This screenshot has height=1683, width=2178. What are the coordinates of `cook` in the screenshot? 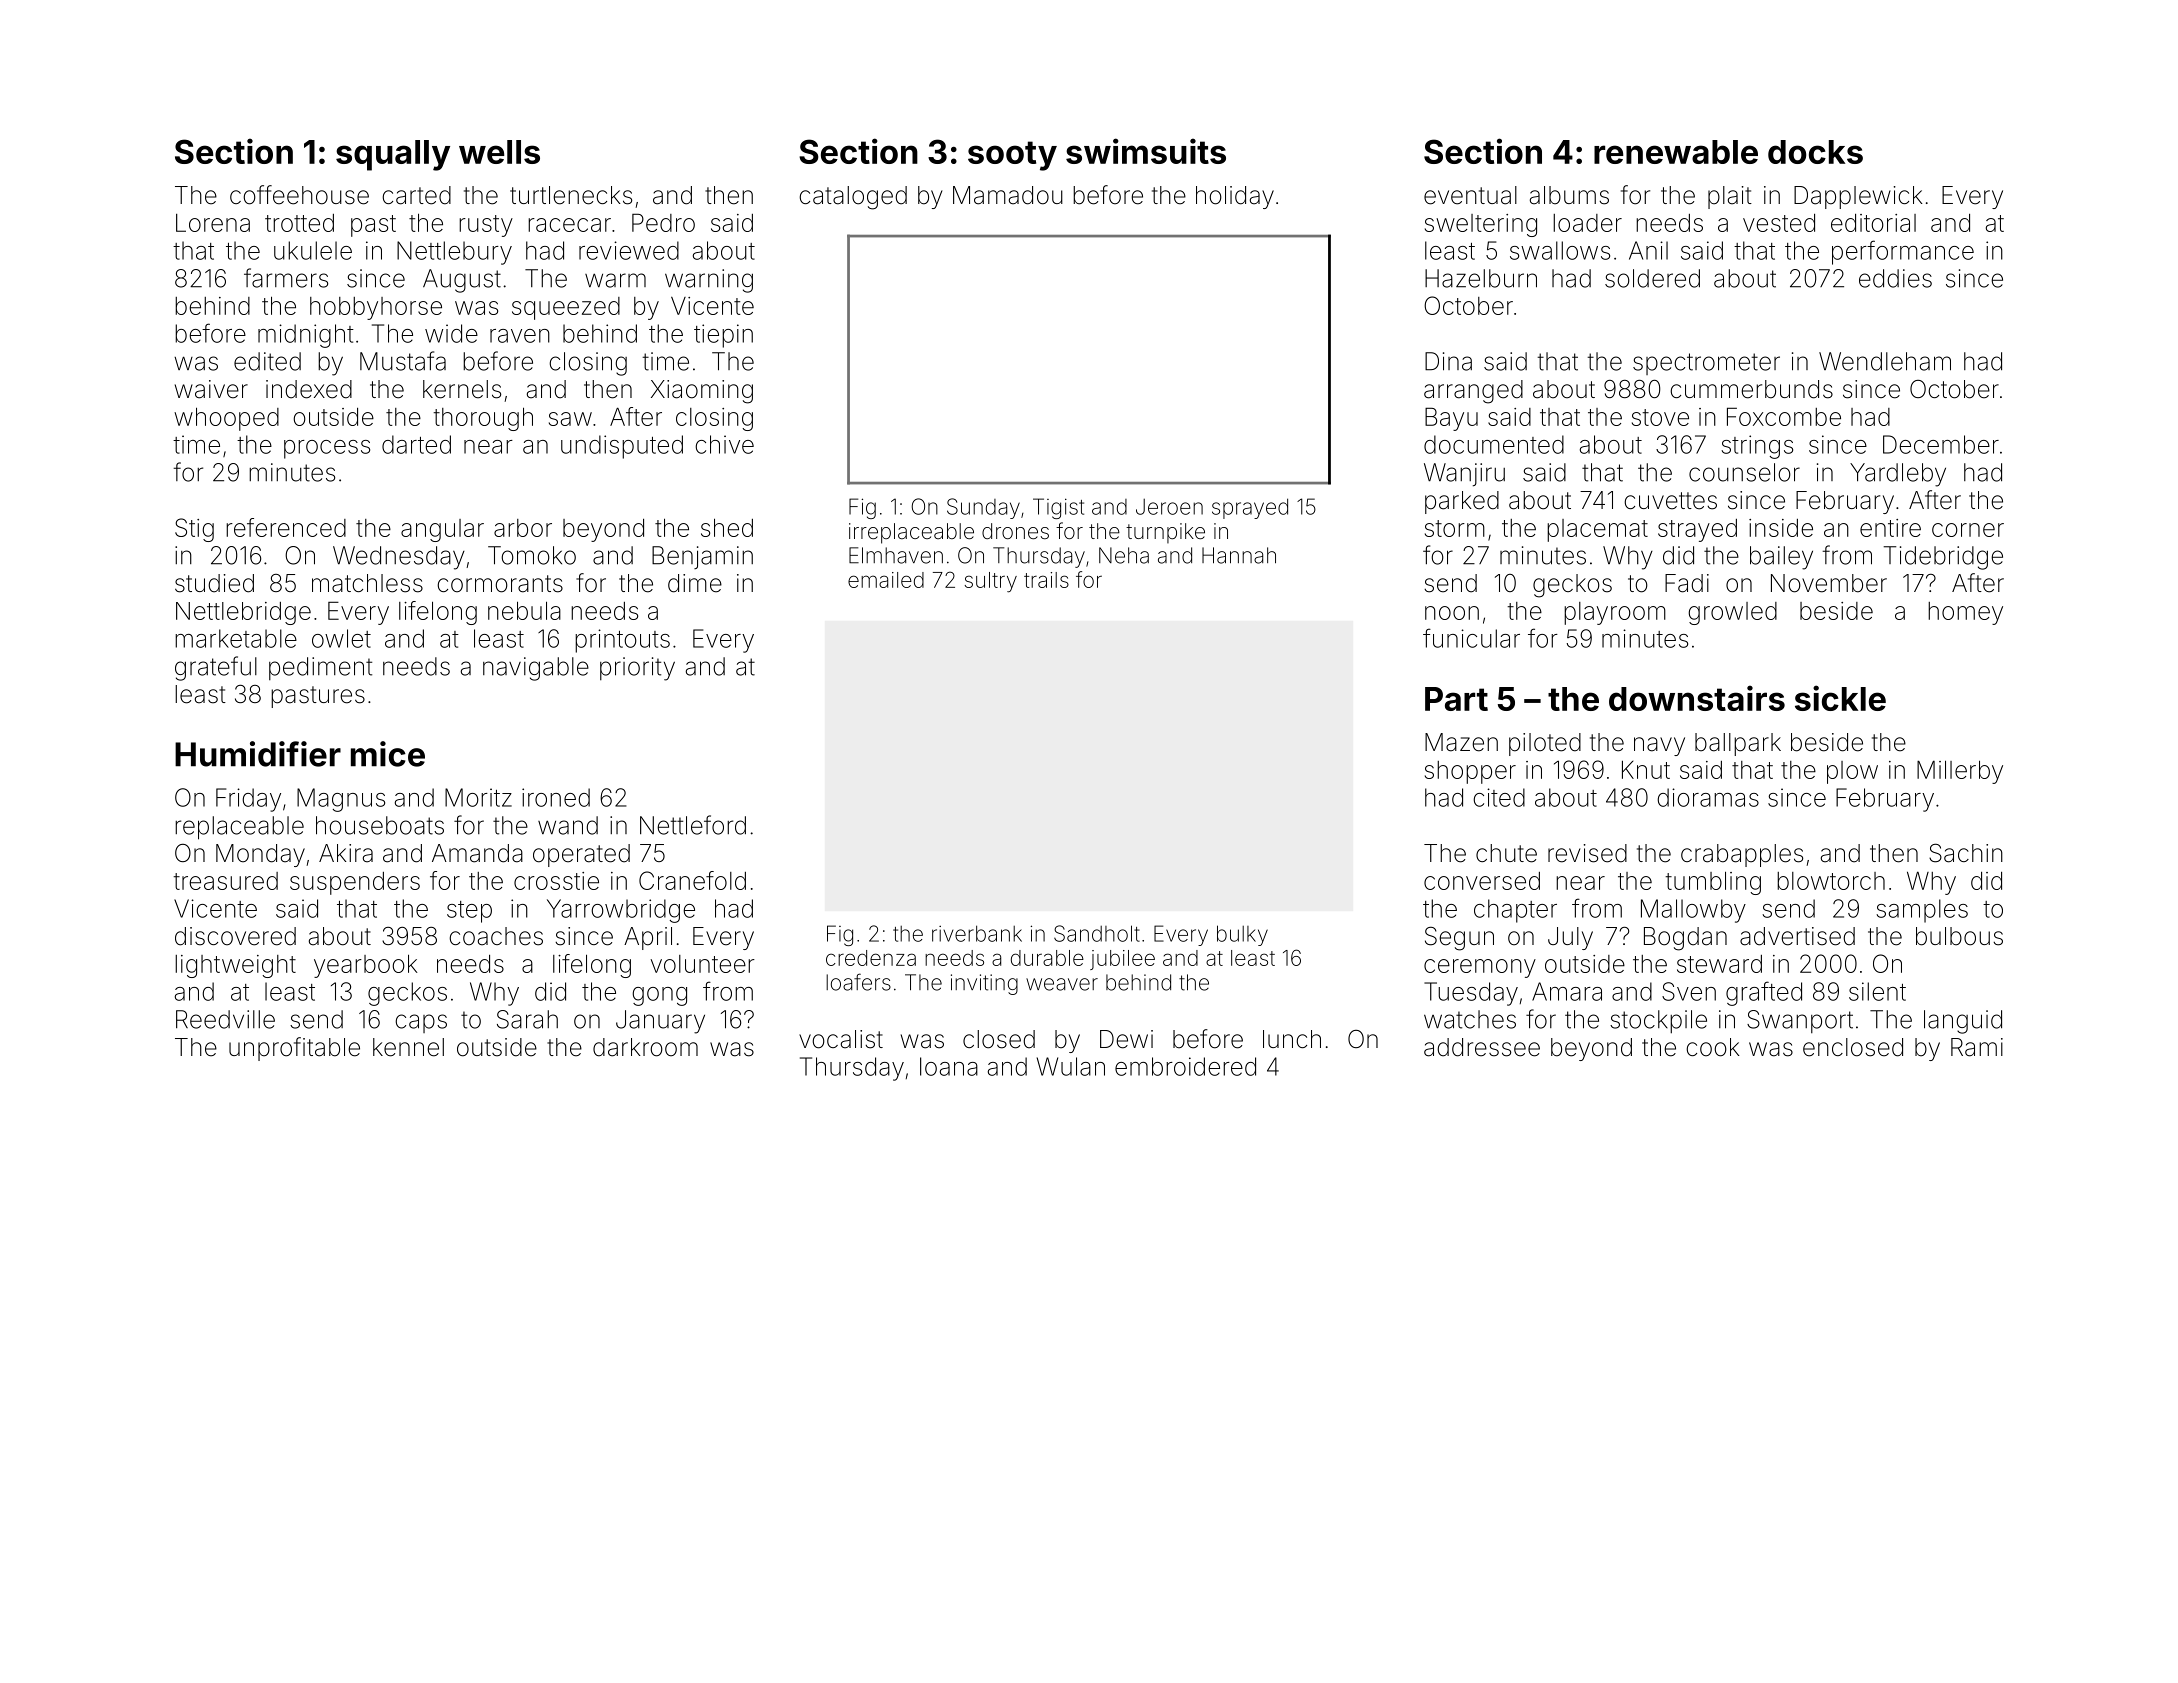 It's located at (1713, 1047).
